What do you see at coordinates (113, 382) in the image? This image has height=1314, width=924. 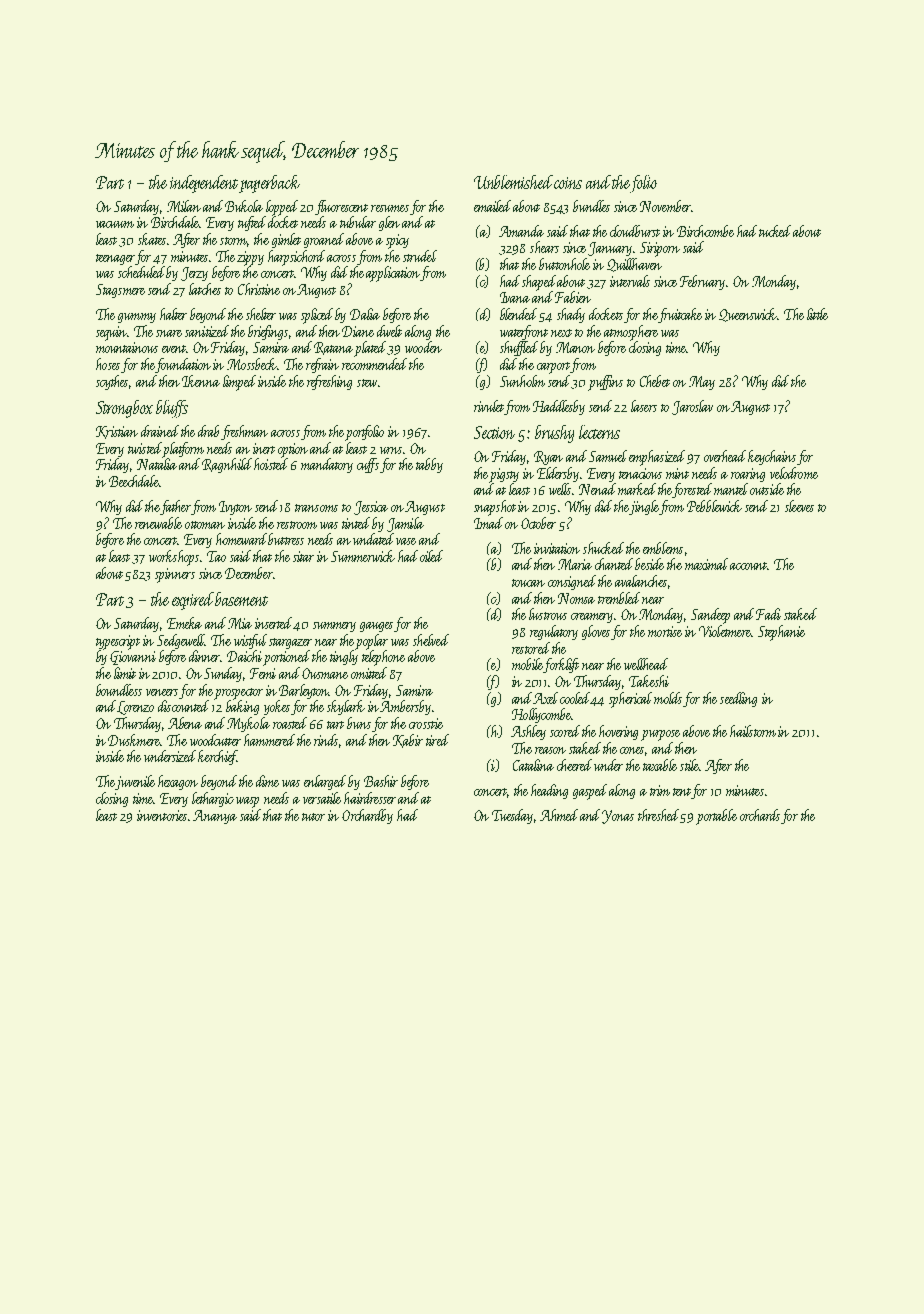 I see `scythes` at bounding box center [113, 382].
